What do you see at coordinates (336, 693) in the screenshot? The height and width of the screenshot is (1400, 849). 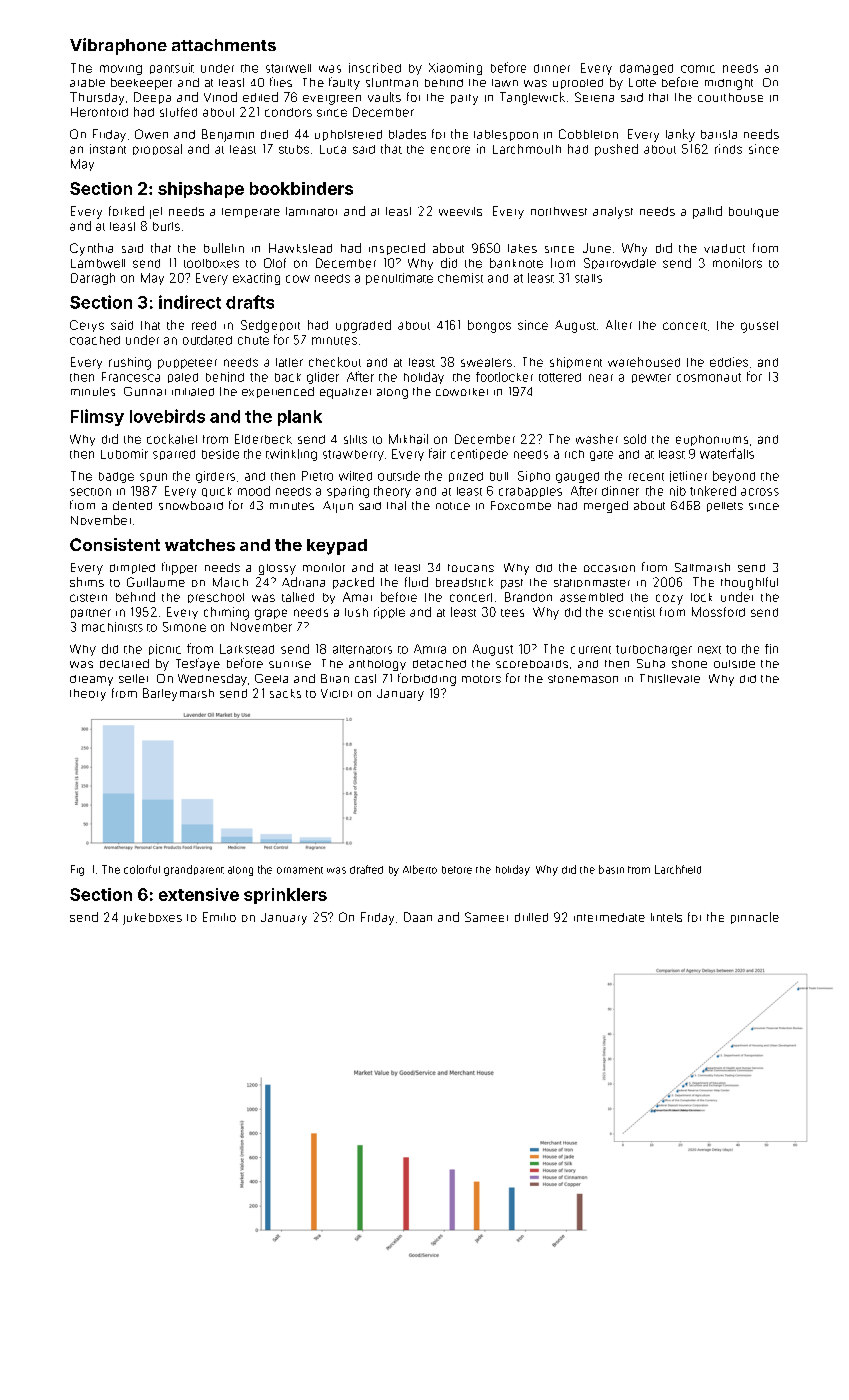 I see `Victor` at bounding box center [336, 693].
